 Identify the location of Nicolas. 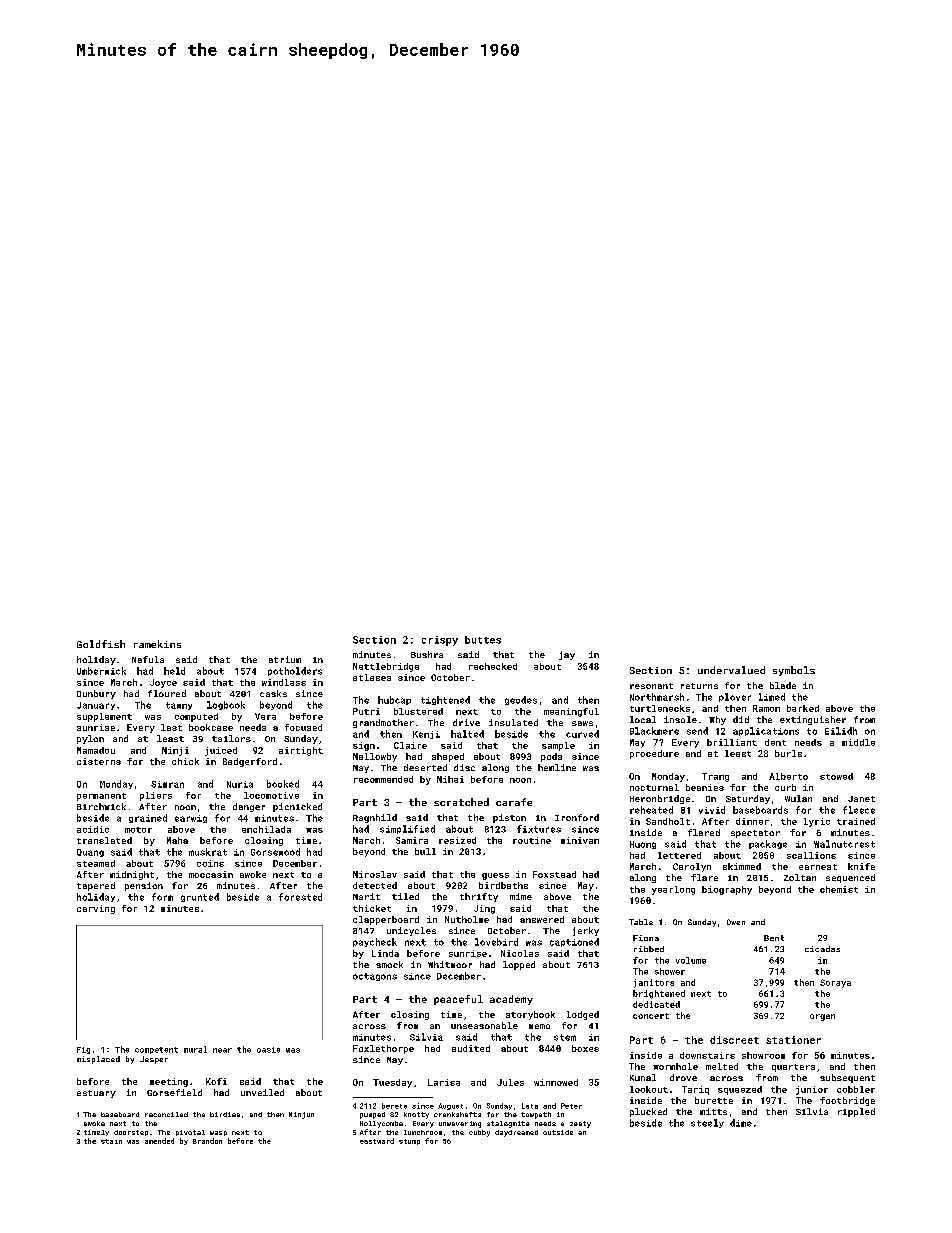
(520, 953).
